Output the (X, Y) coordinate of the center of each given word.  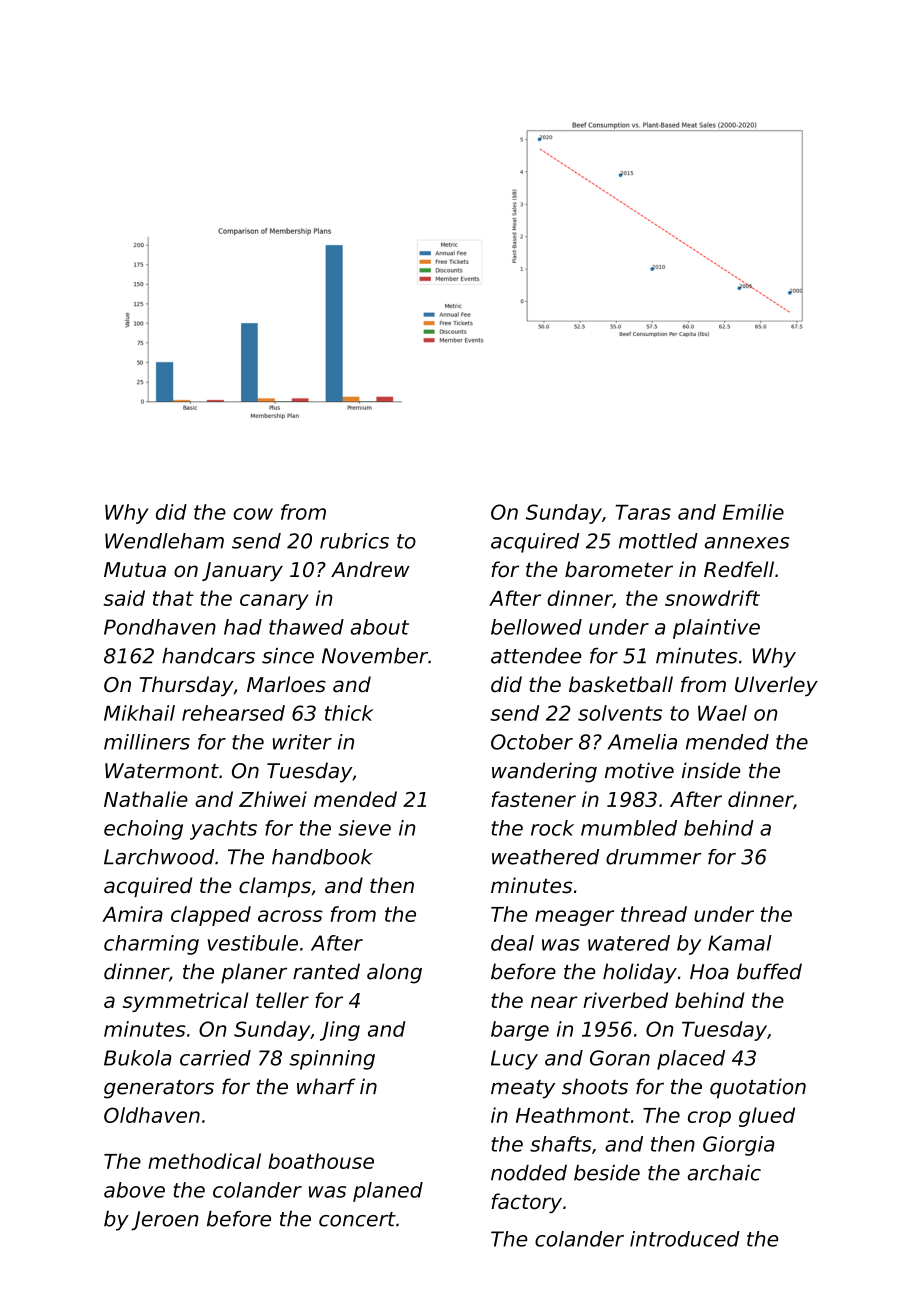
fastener (534, 799)
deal (512, 943)
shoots (595, 1086)
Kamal (740, 943)
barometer (619, 569)
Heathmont (573, 1115)
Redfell (739, 569)
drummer (654, 857)
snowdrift (712, 598)
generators (159, 1089)
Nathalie (146, 799)
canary (274, 602)
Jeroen (164, 1221)
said (124, 598)
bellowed (536, 627)
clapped (211, 916)
